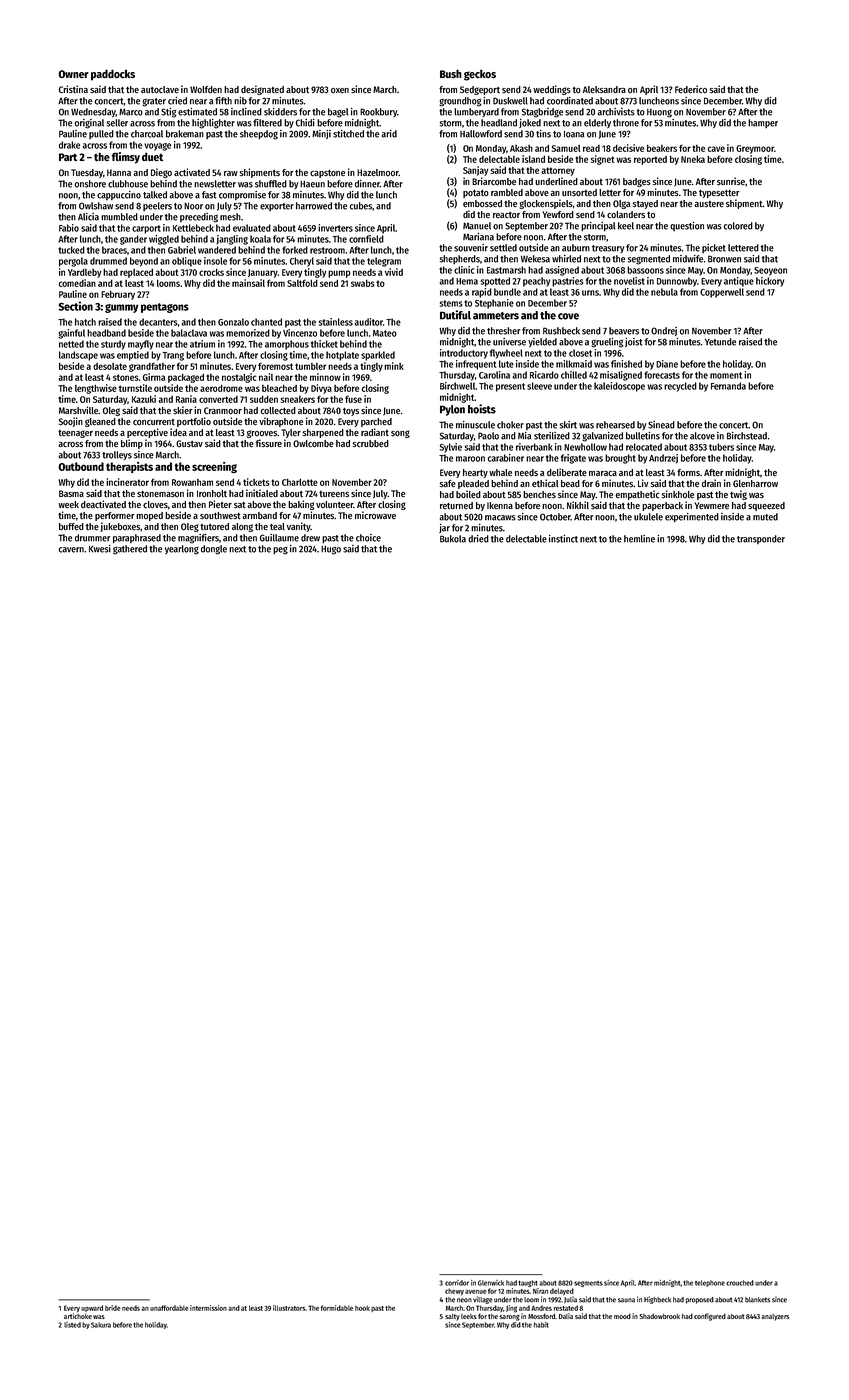 The image size is (849, 1400). What do you see at coordinates (169, 1308) in the screenshot?
I see `unaffordable` at bounding box center [169, 1308].
